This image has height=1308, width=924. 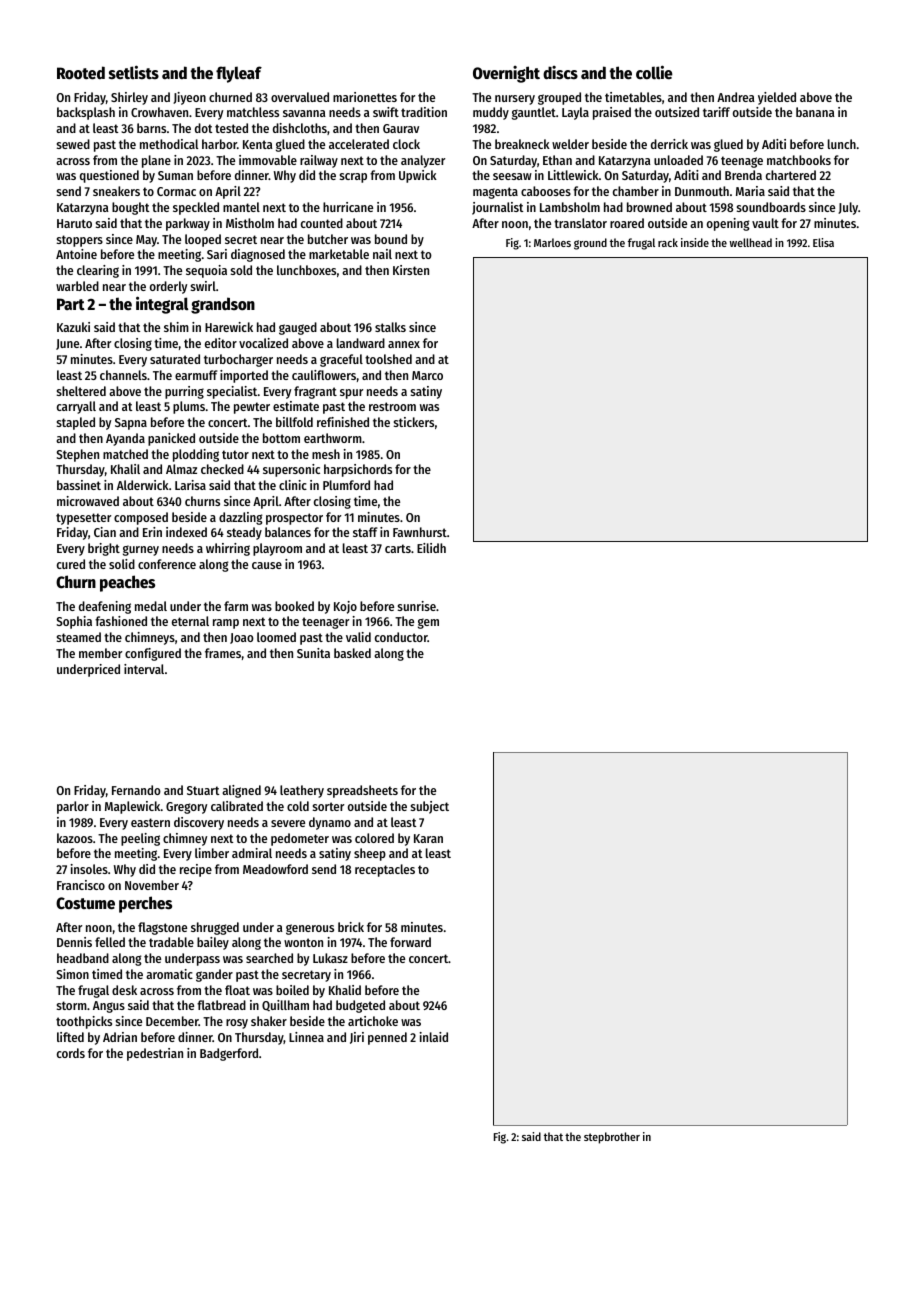 I want to click on Rooted, so click(x=81, y=73).
